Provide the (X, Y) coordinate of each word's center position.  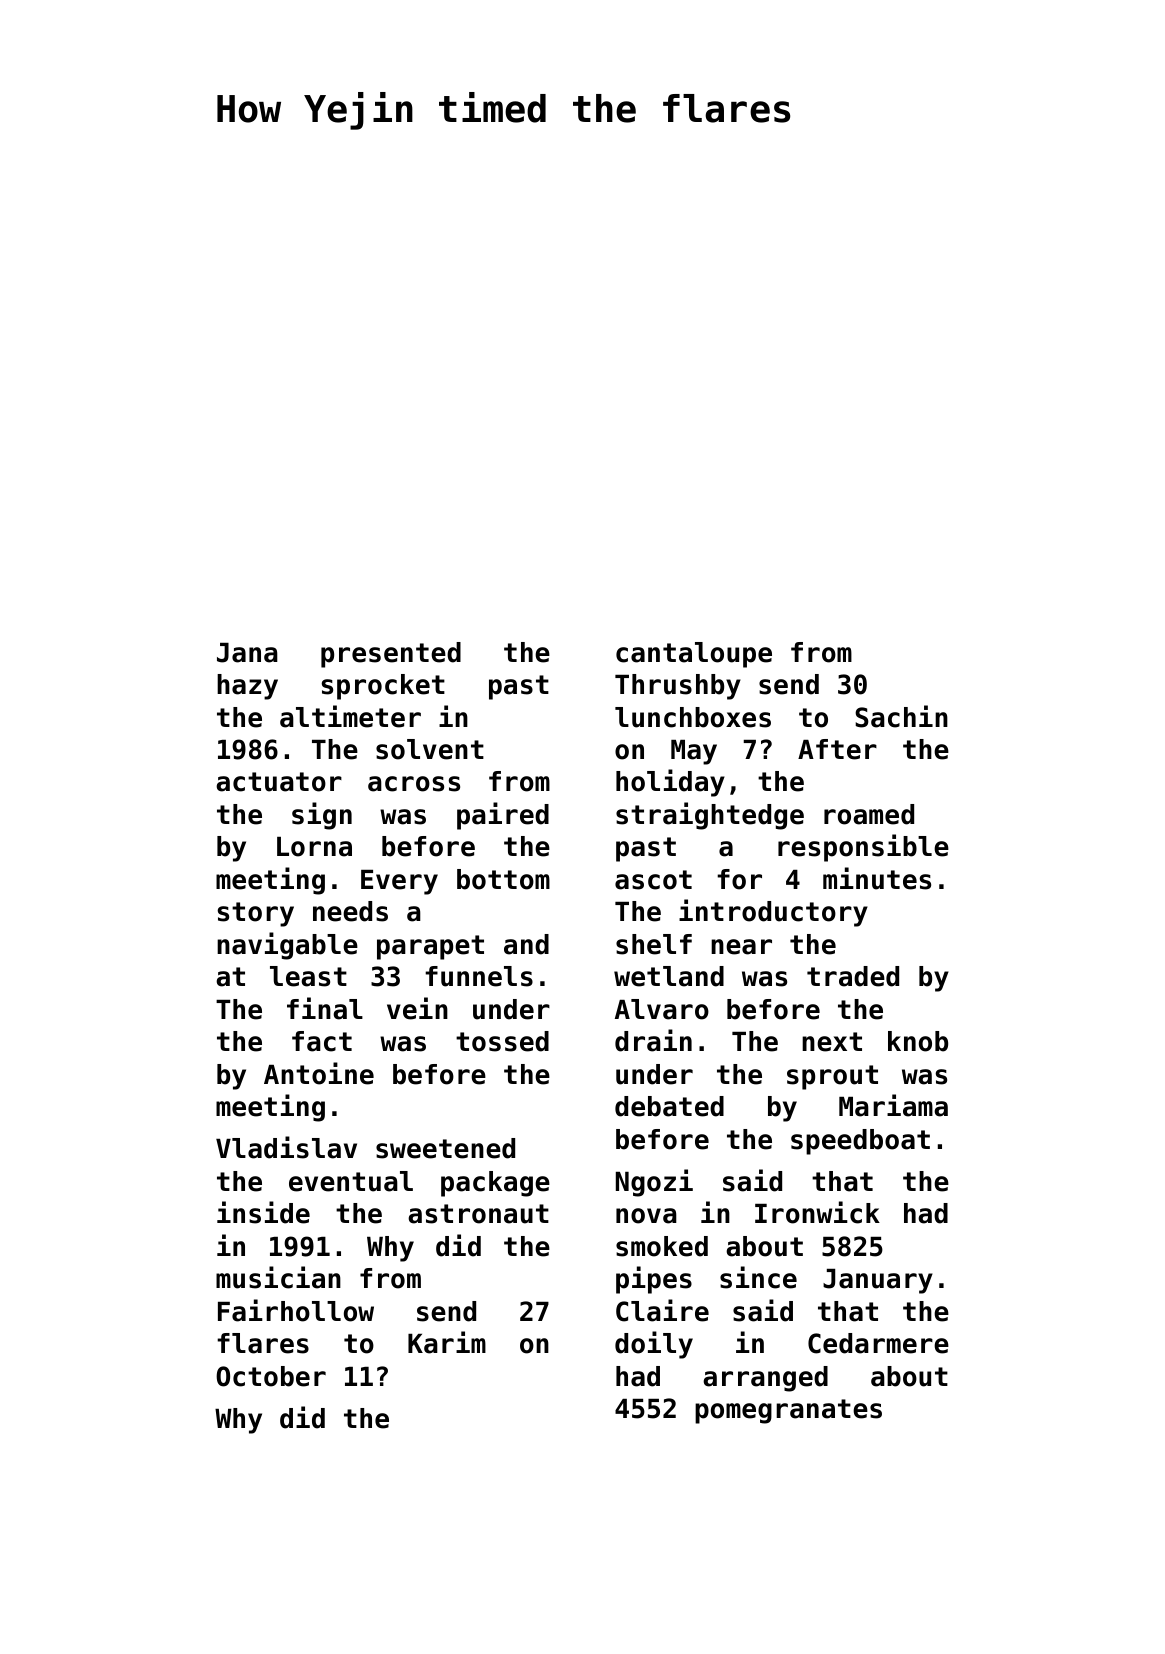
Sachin (901, 716)
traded (853, 976)
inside (263, 1212)
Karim (447, 1342)
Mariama (893, 1105)
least (308, 976)
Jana (247, 653)
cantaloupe (694, 655)
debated (669, 1106)
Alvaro (662, 1009)
